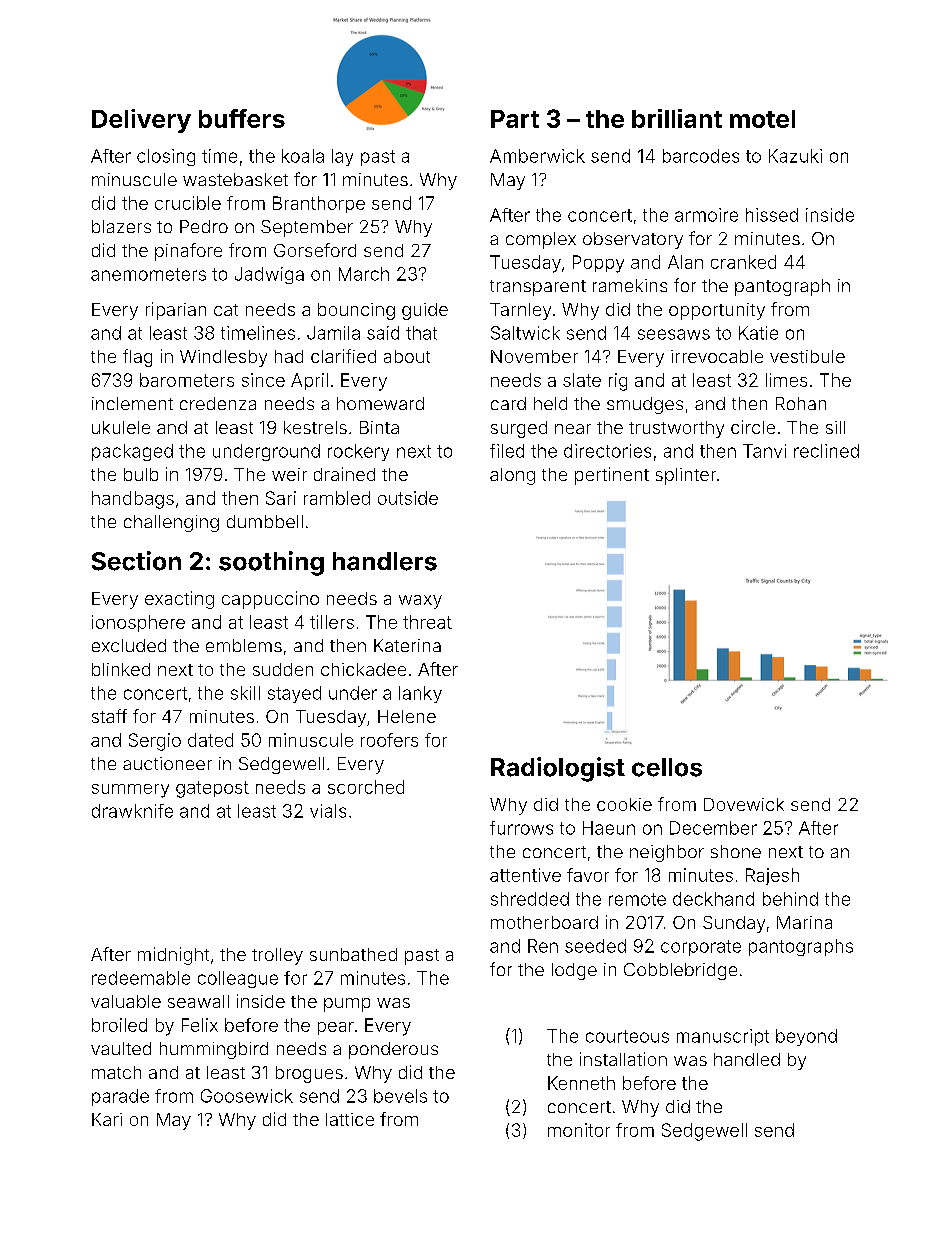  I want to click on observatory, so click(633, 240).
